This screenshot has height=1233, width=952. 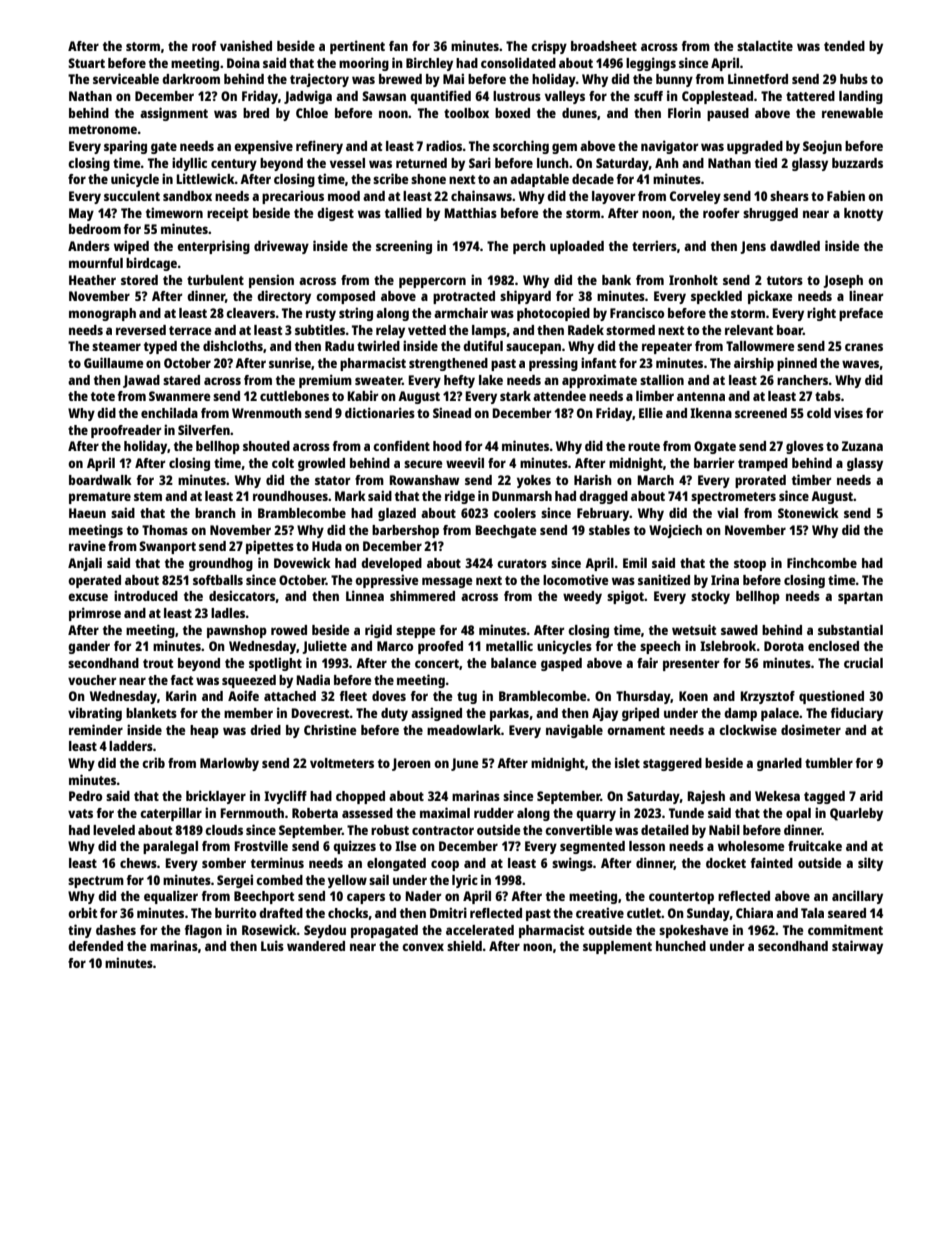 I want to click on Joseph, so click(x=843, y=281).
